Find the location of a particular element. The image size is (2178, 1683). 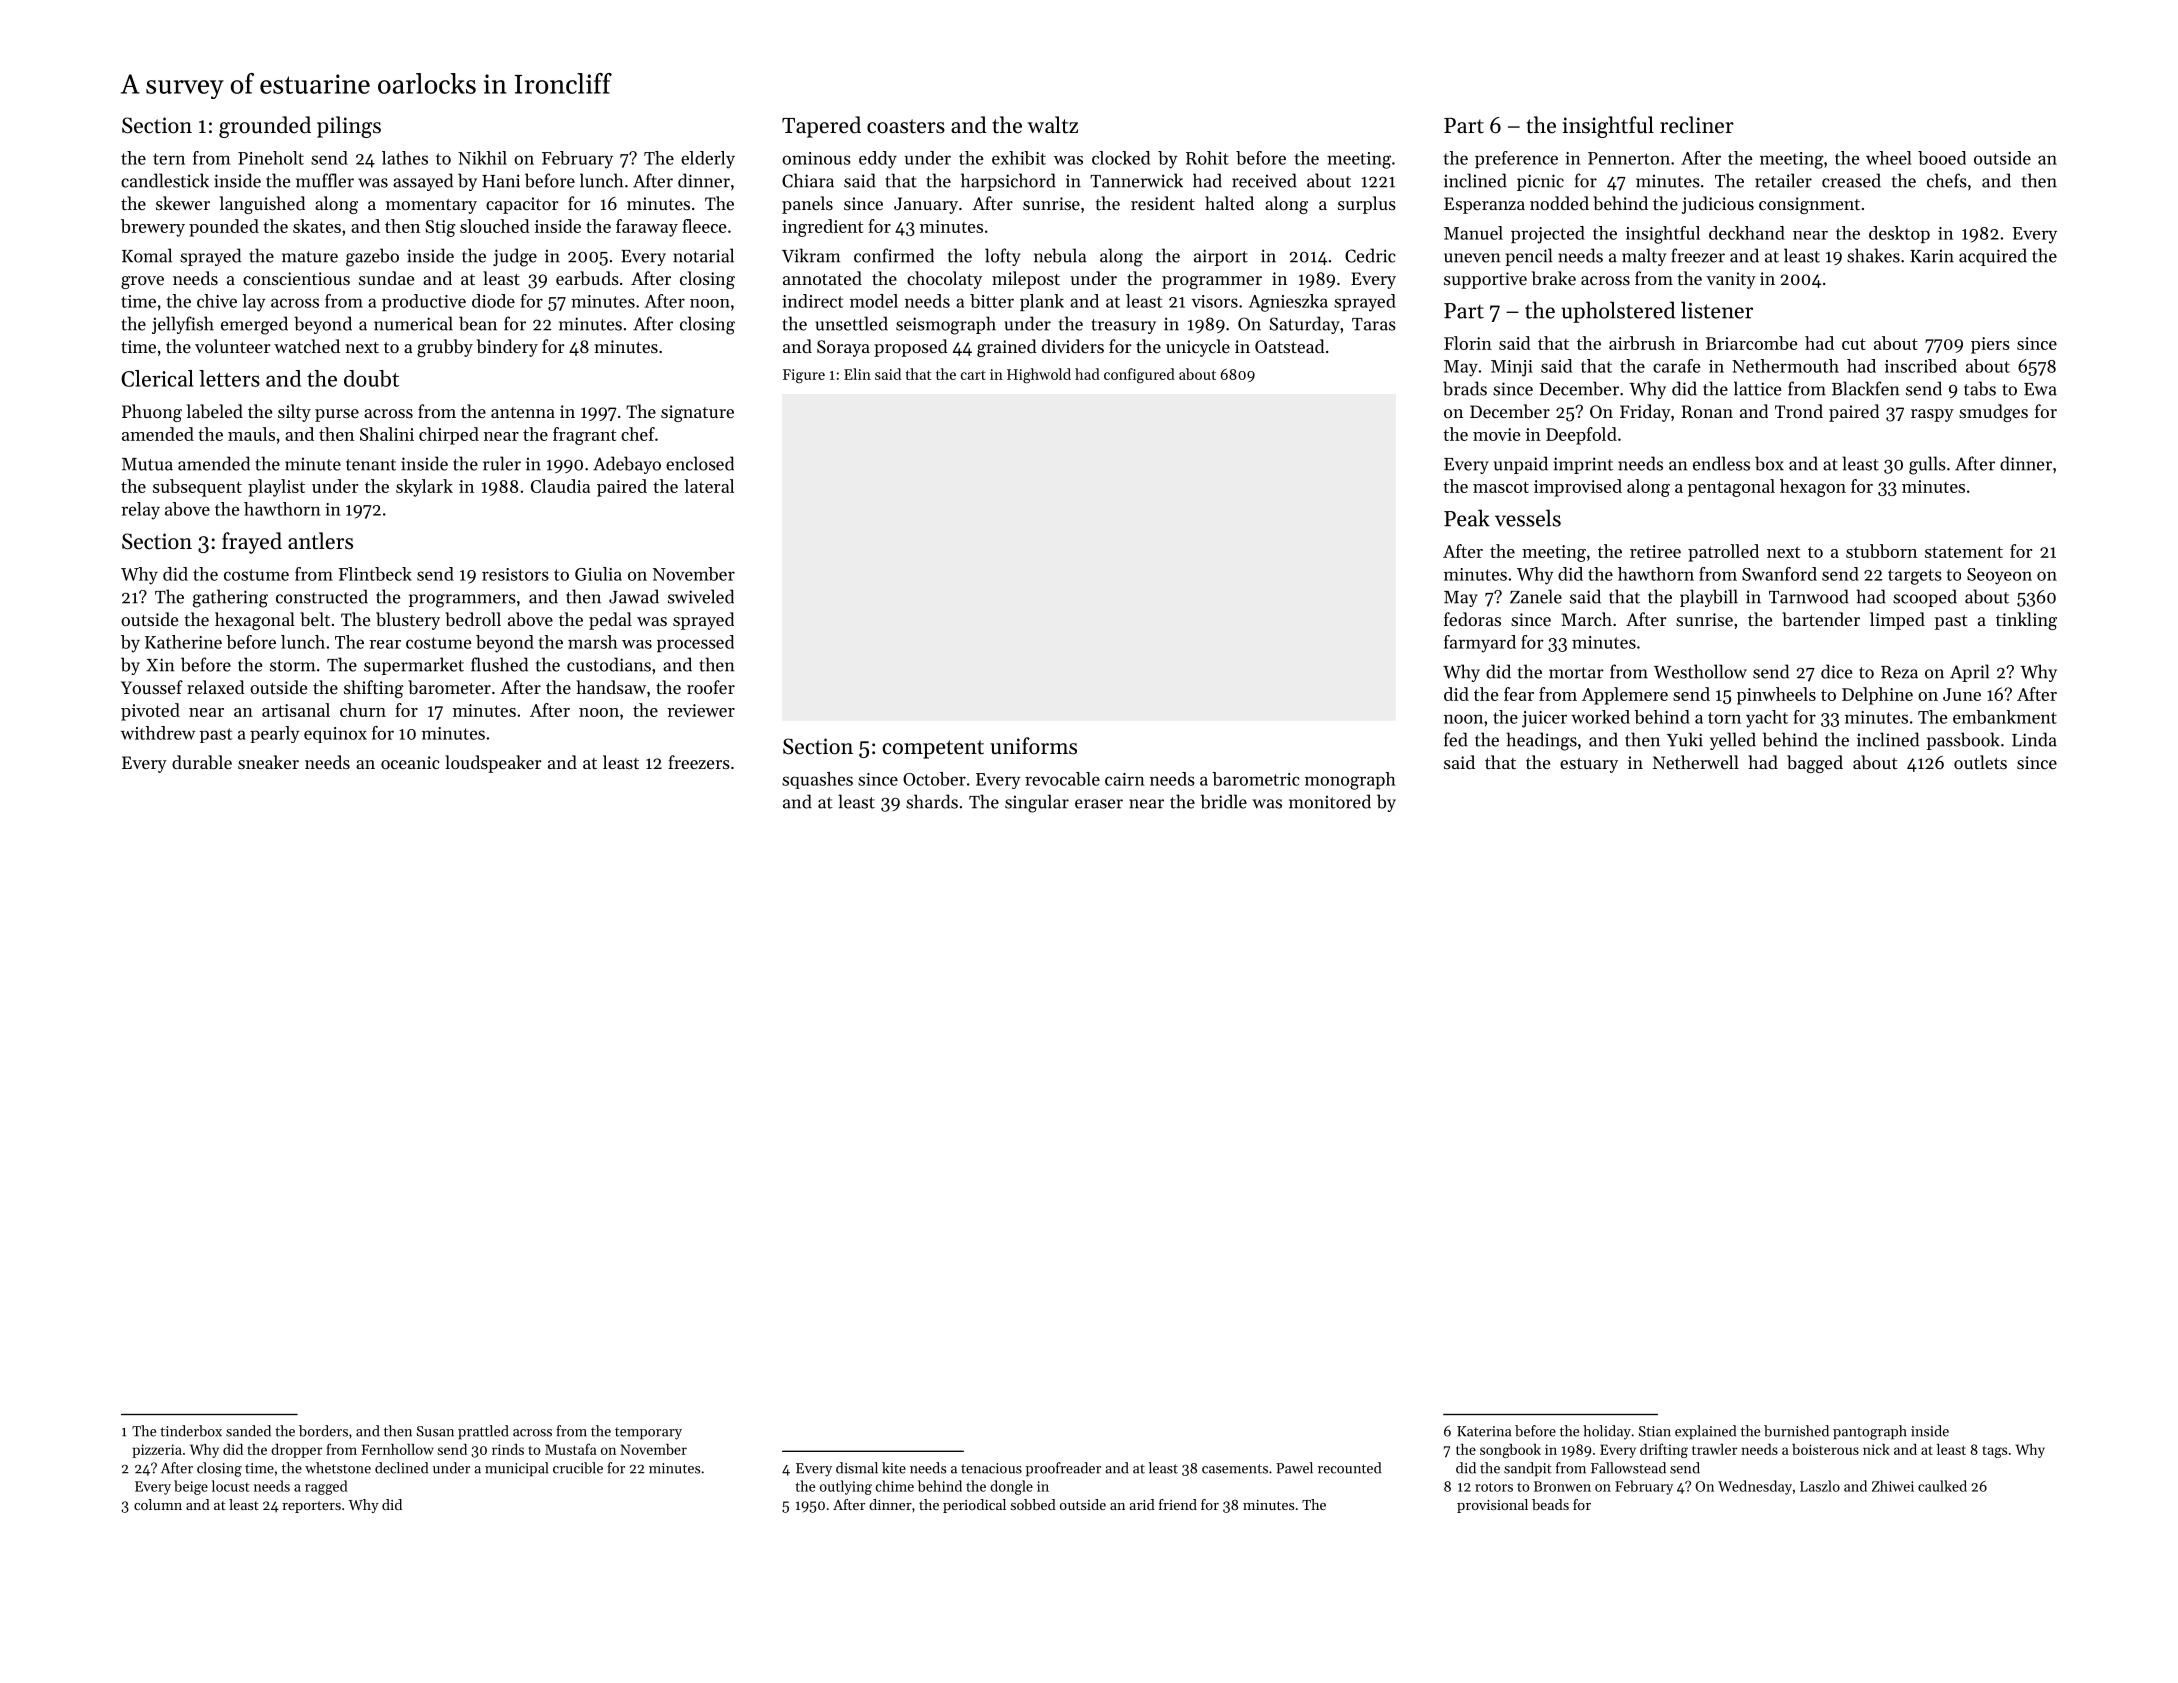

April is located at coordinates (1969, 673).
